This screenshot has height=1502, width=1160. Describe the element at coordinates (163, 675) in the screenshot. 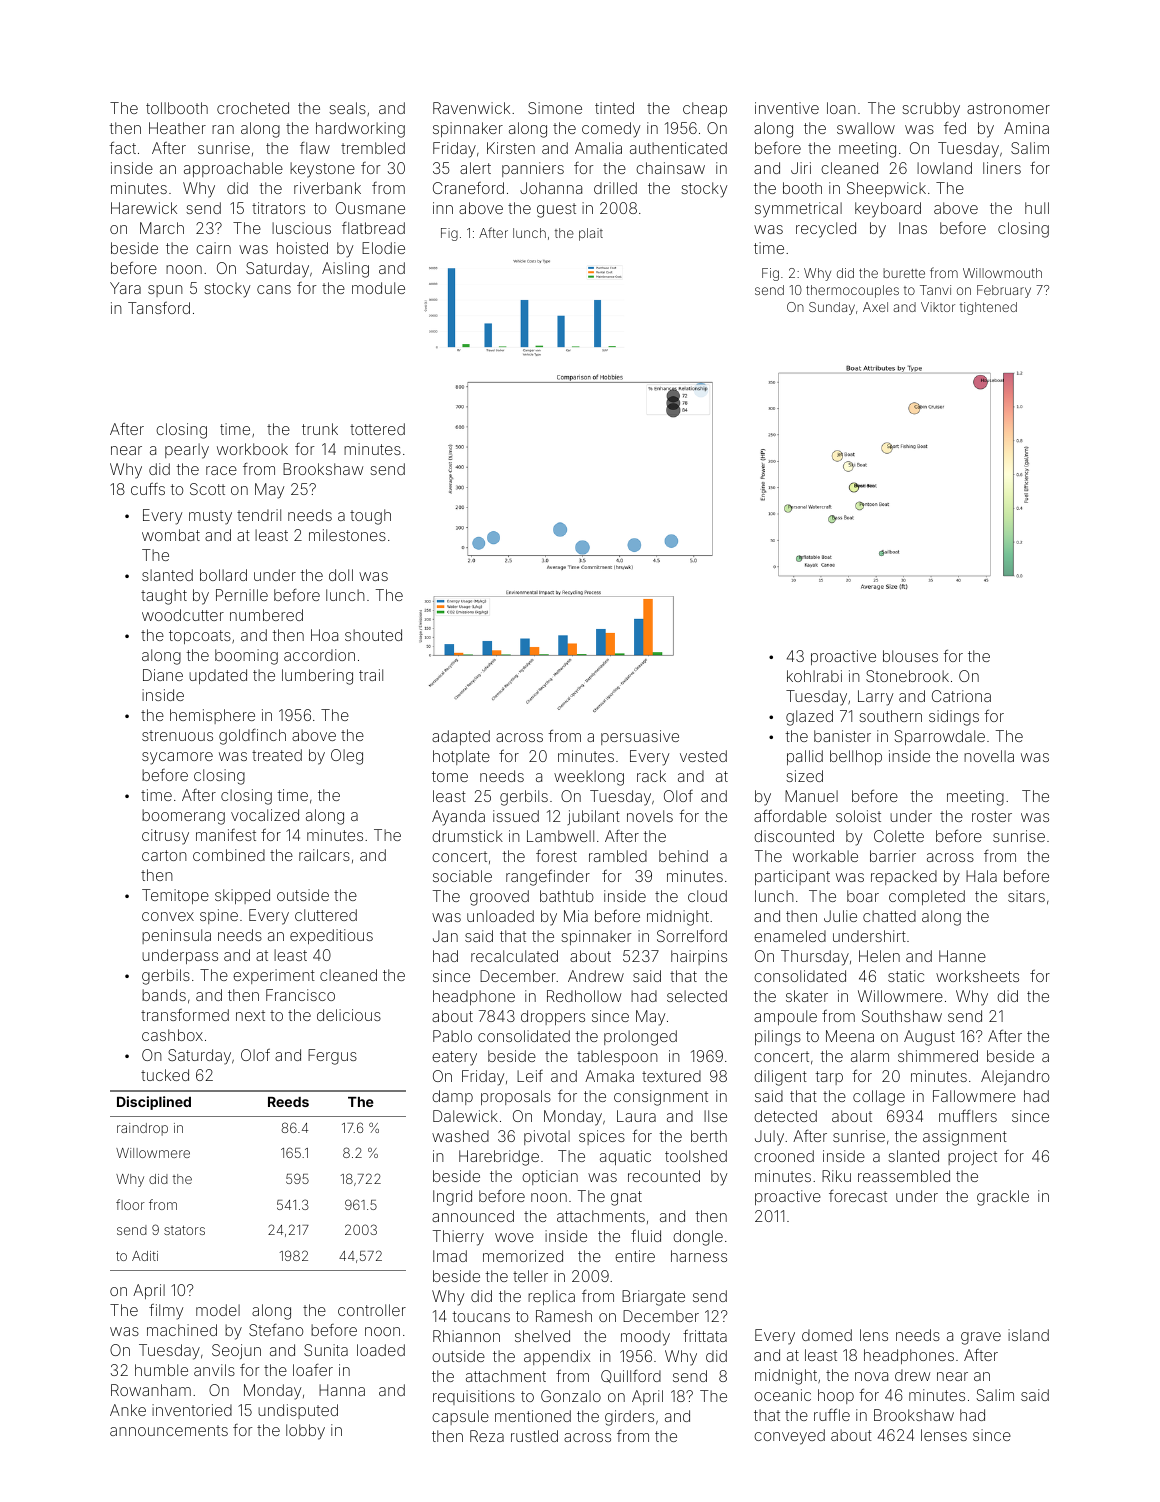

I see `Diane` at that location.
